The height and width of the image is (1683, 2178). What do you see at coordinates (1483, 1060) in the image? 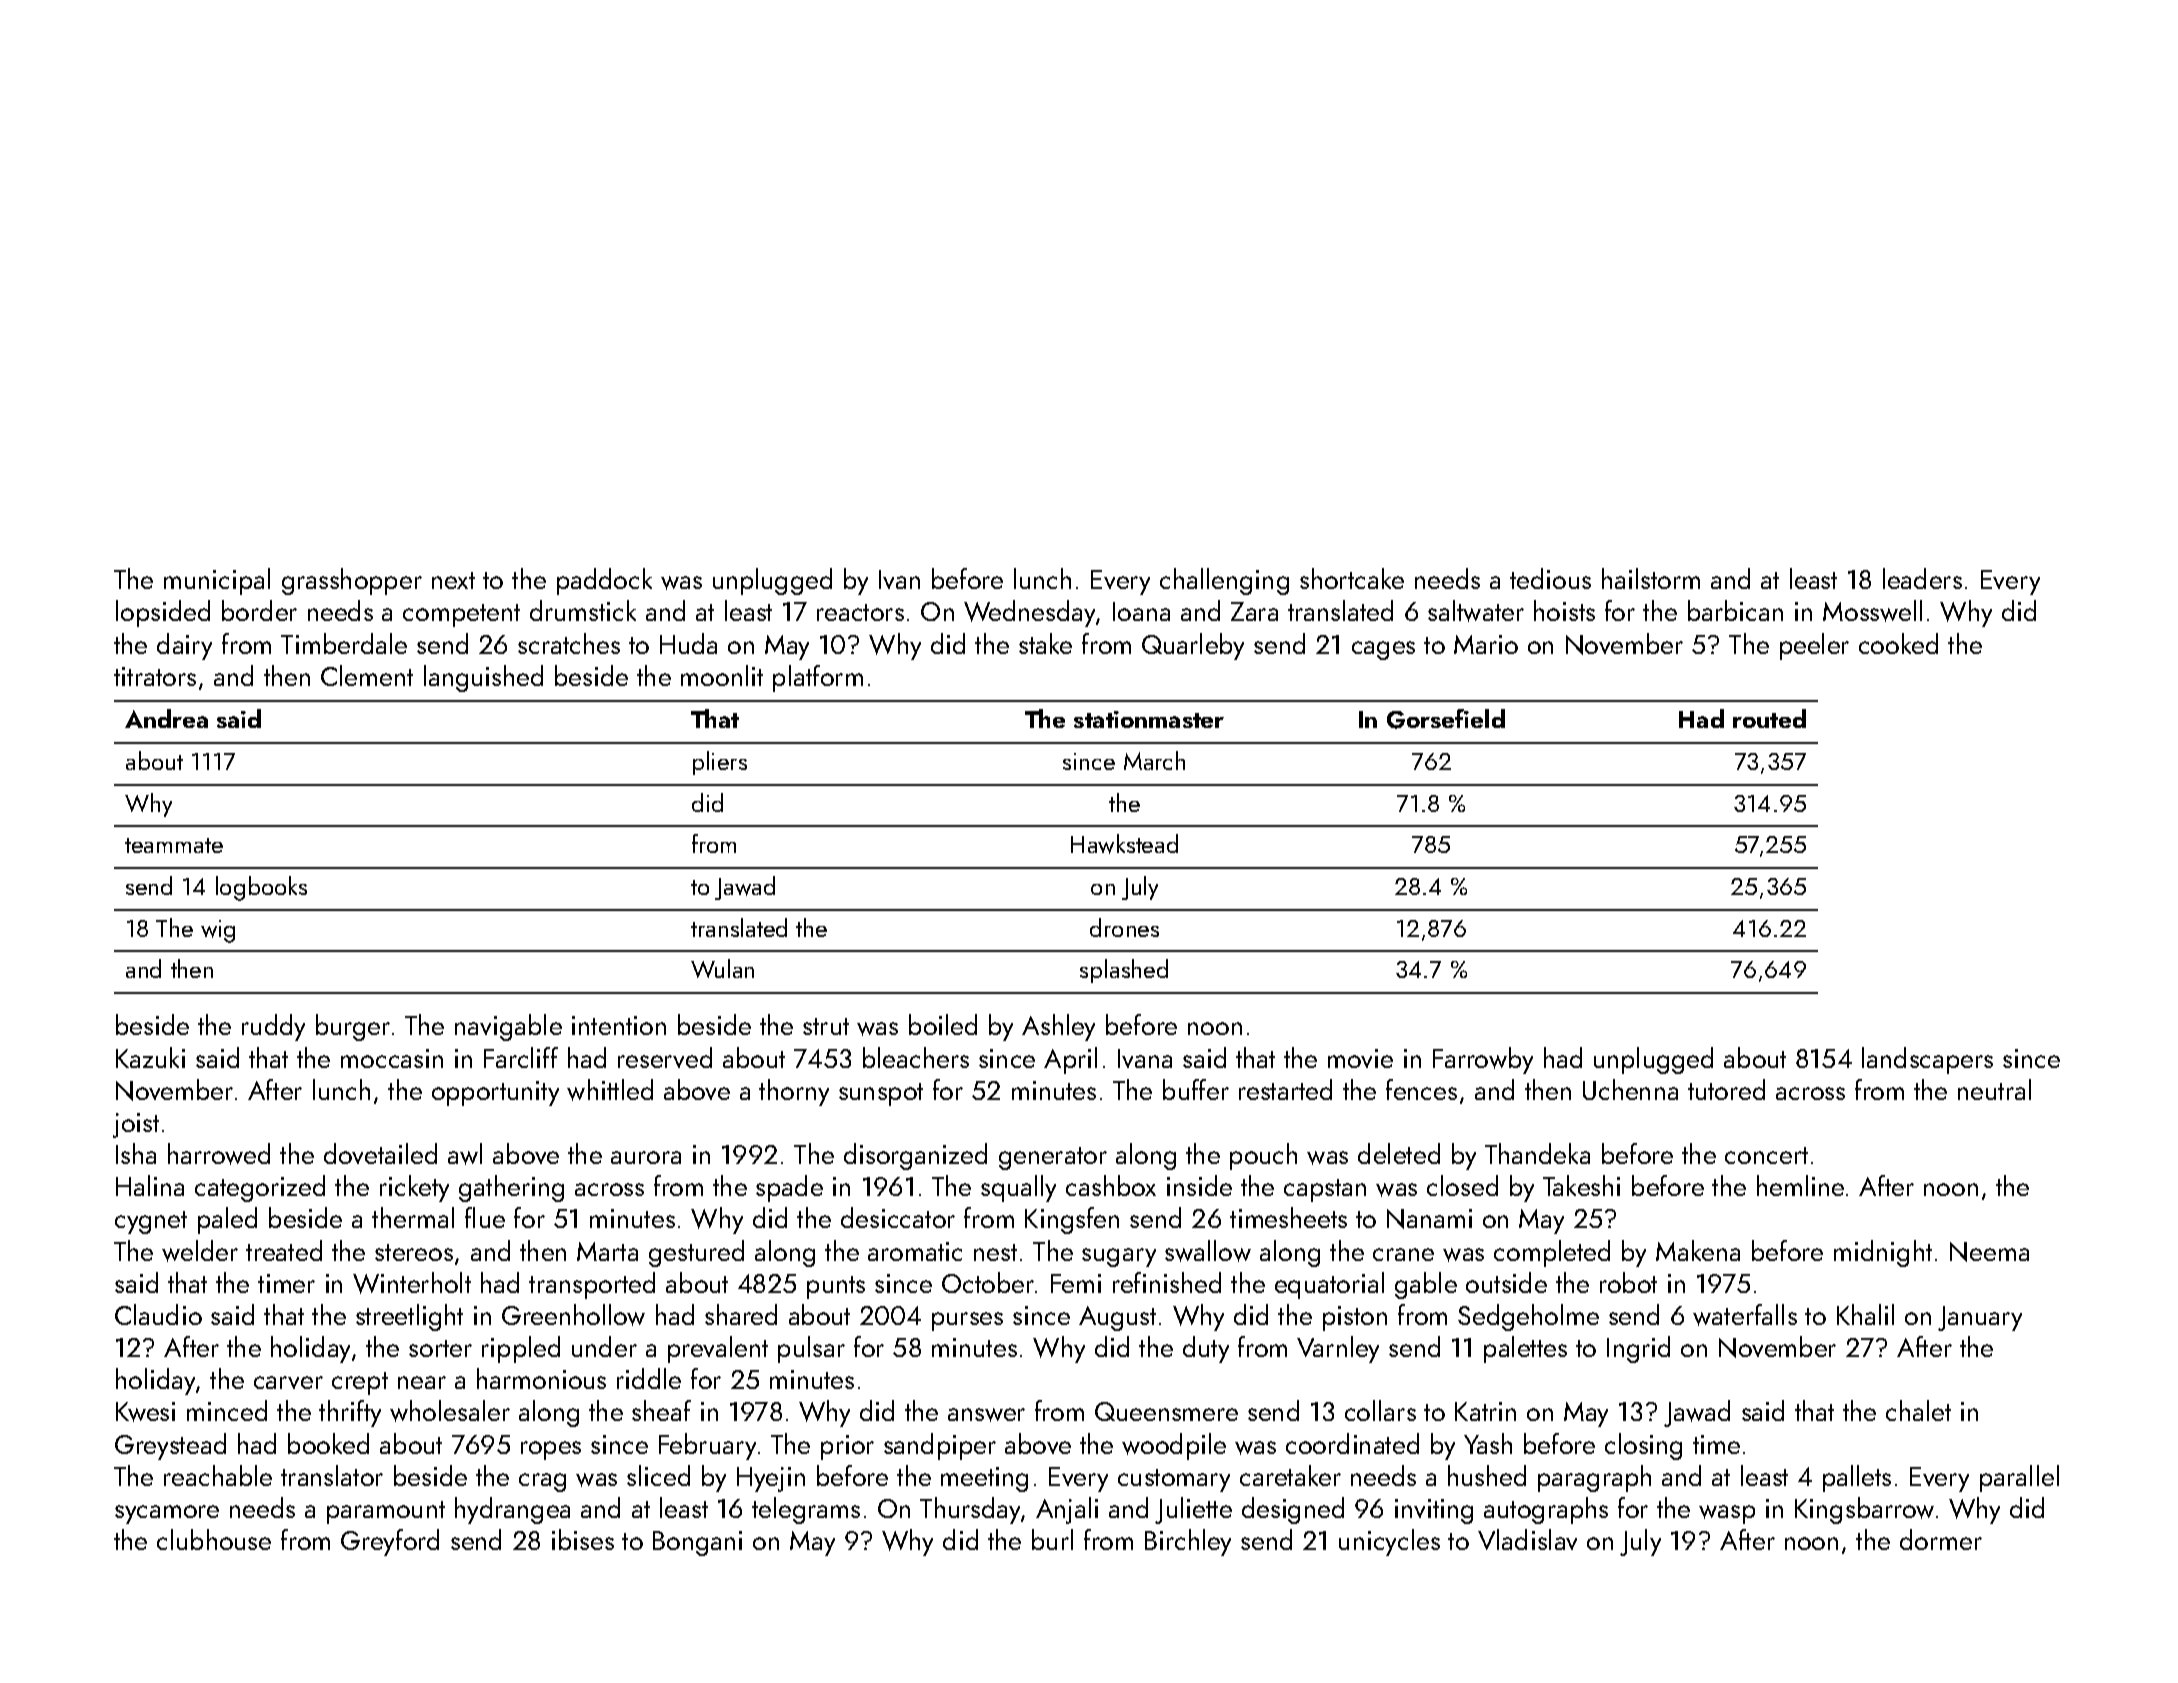
I see `Farrowby` at bounding box center [1483, 1060].
